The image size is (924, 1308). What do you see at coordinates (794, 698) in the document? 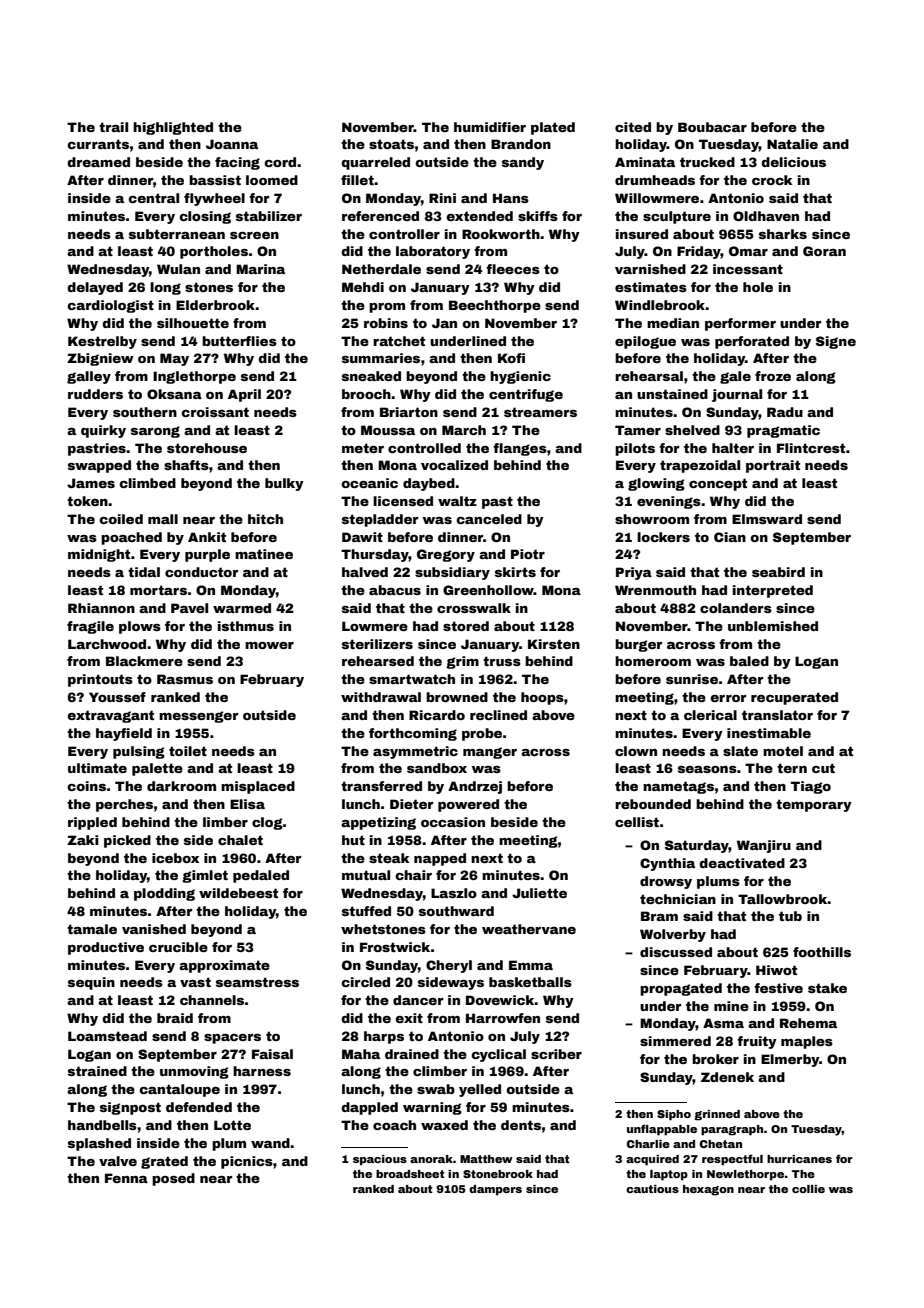
I see `recuperated` at bounding box center [794, 698].
